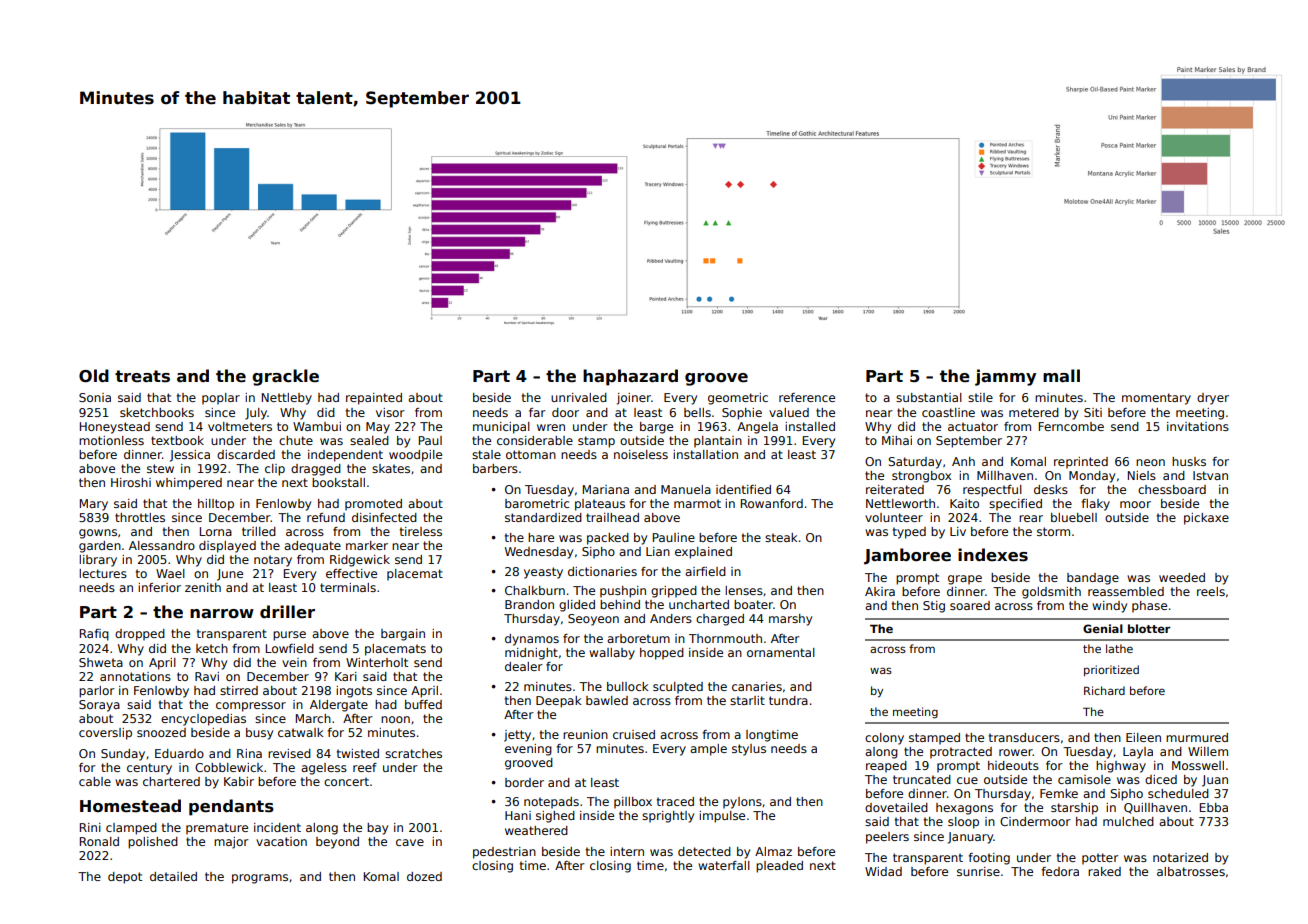 The width and height of the screenshot is (1308, 924). What do you see at coordinates (1104, 871) in the screenshot?
I see `raked` at bounding box center [1104, 871].
